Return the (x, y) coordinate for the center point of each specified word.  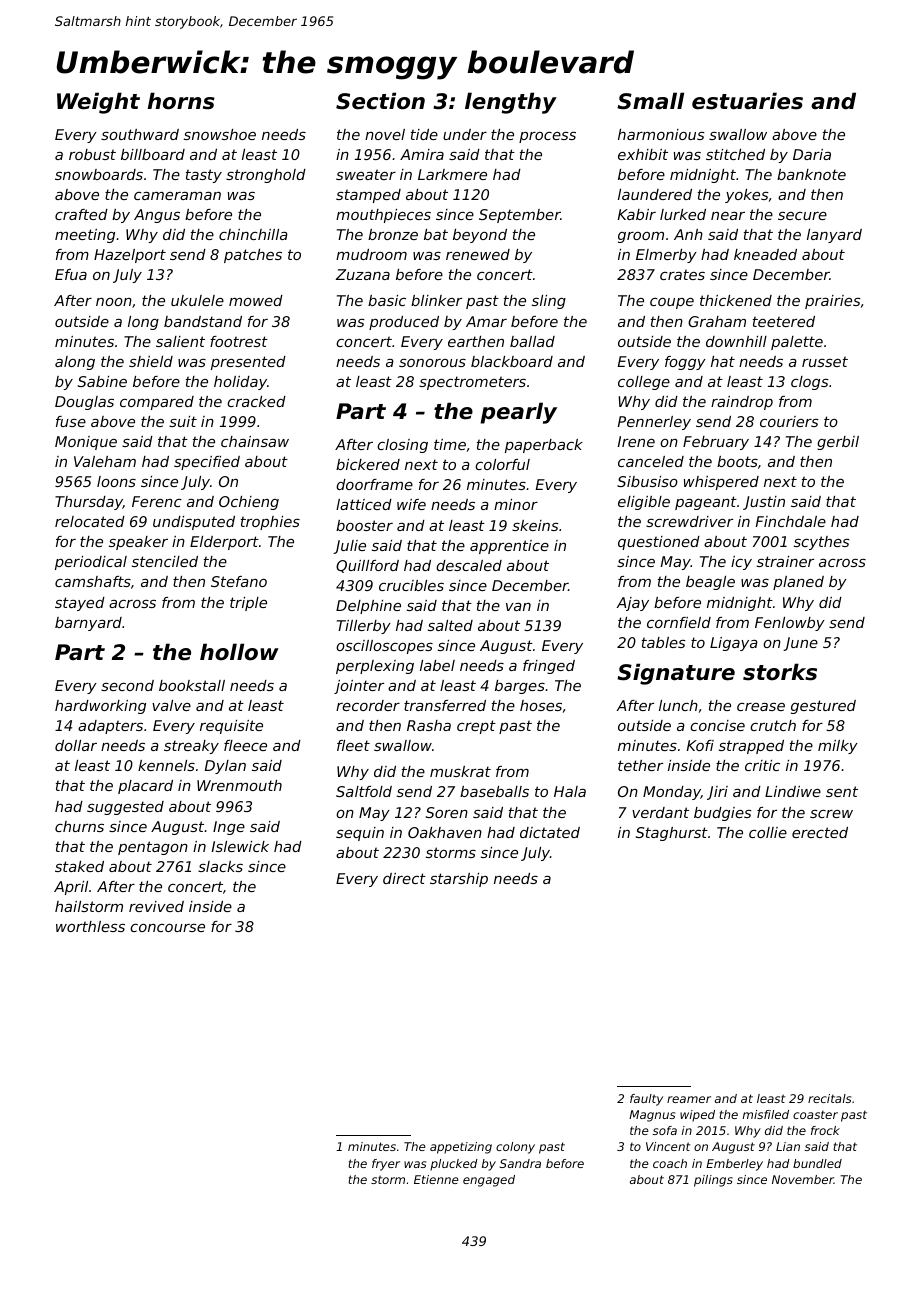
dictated (550, 832)
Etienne (436, 1179)
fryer (386, 1165)
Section (380, 101)
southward (140, 134)
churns (79, 826)
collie (768, 832)
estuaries (747, 101)
